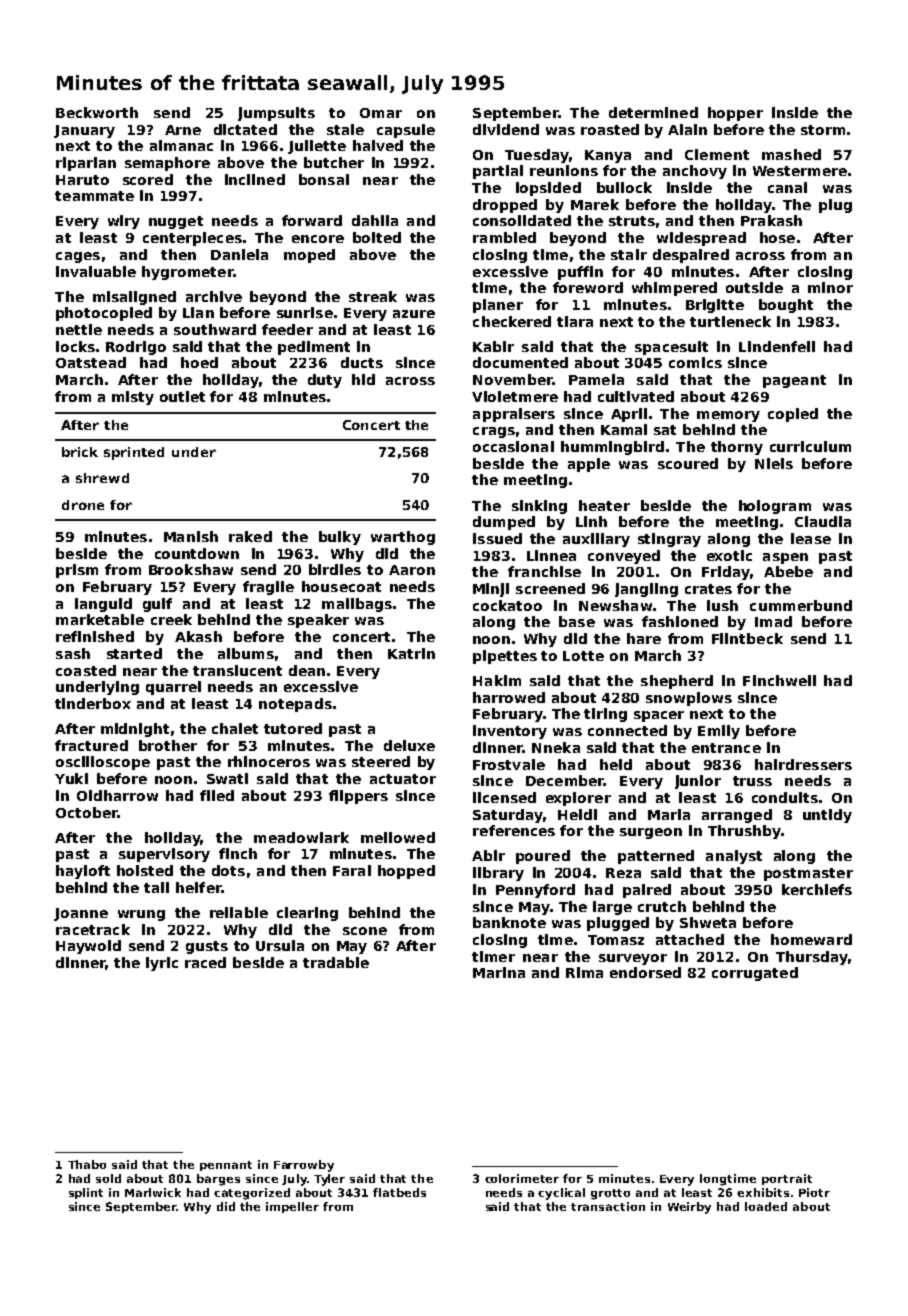 The width and height of the page is (908, 1316). What do you see at coordinates (94, 196) in the page?
I see `teammate` at bounding box center [94, 196].
